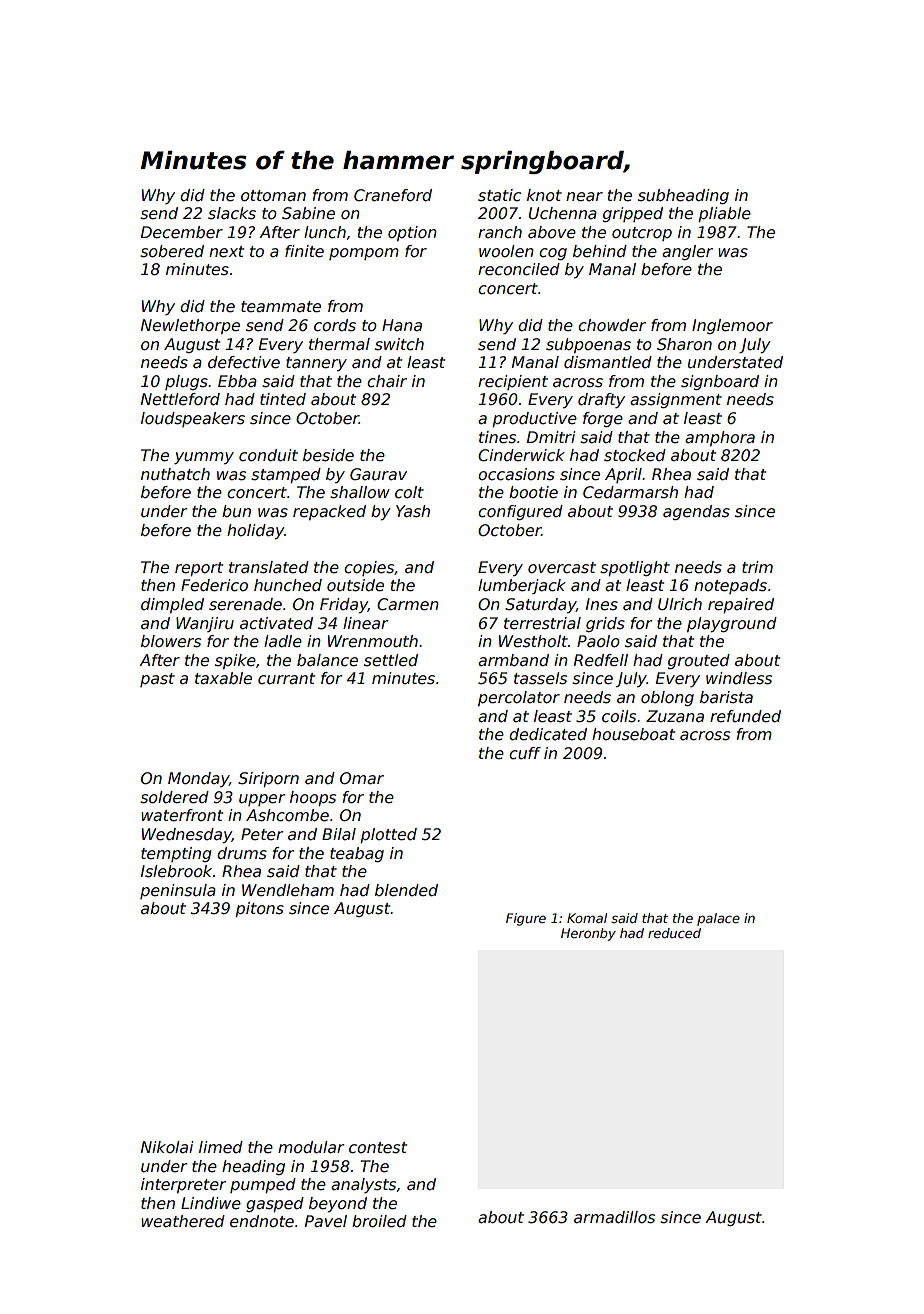 The image size is (924, 1314). Describe the element at coordinates (326, 1221) in the page. I see `Pavel` at that location.
